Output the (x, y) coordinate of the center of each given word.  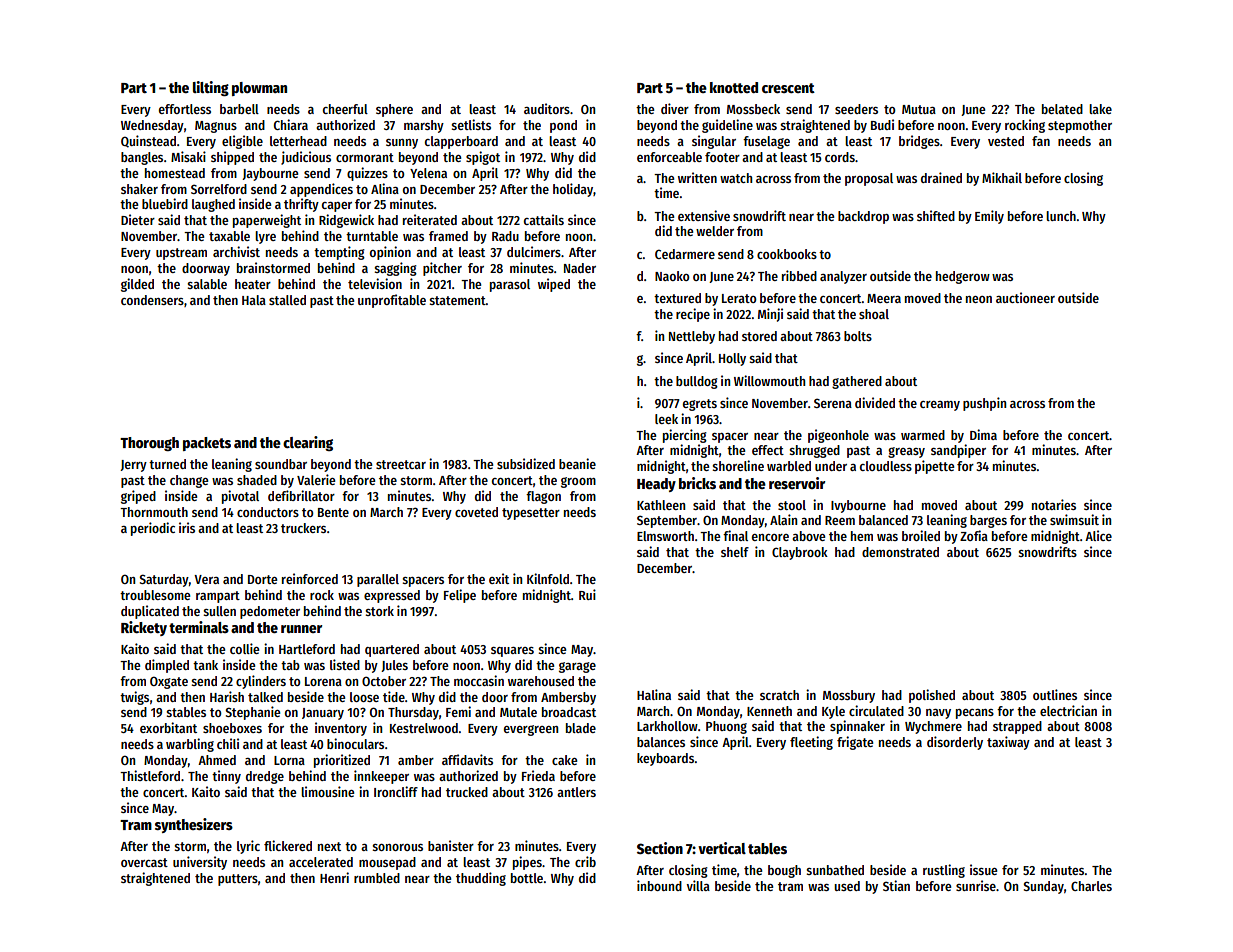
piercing (685, 436)
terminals (199, 627)
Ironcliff (396, 791)
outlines (1055, 694)
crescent (788, 88)
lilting (211, 88)
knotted (734, 87)
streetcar (401, 464)
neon (979, 299)
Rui (587, 594)
